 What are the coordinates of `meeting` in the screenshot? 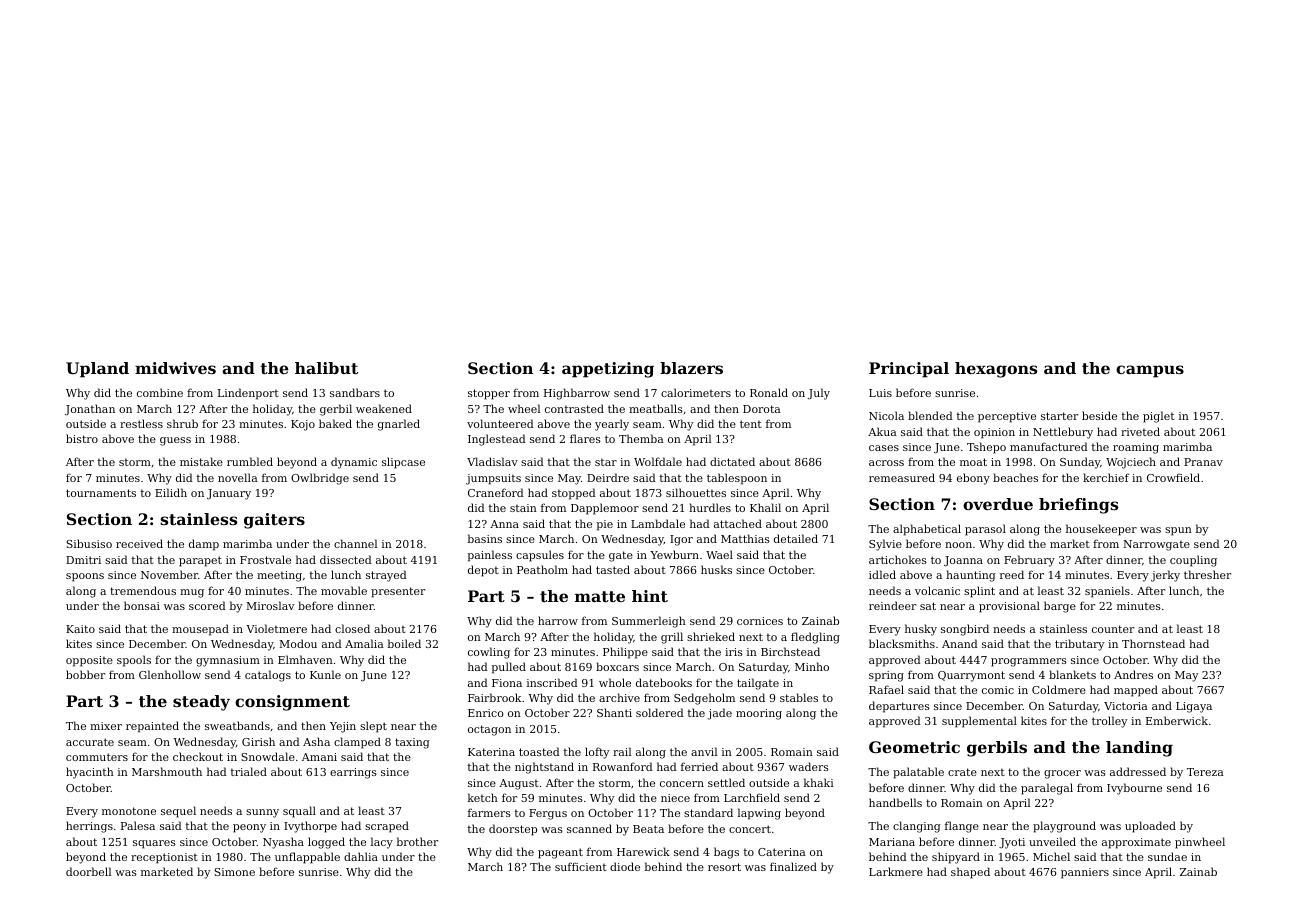 It's located at (279, 576).
